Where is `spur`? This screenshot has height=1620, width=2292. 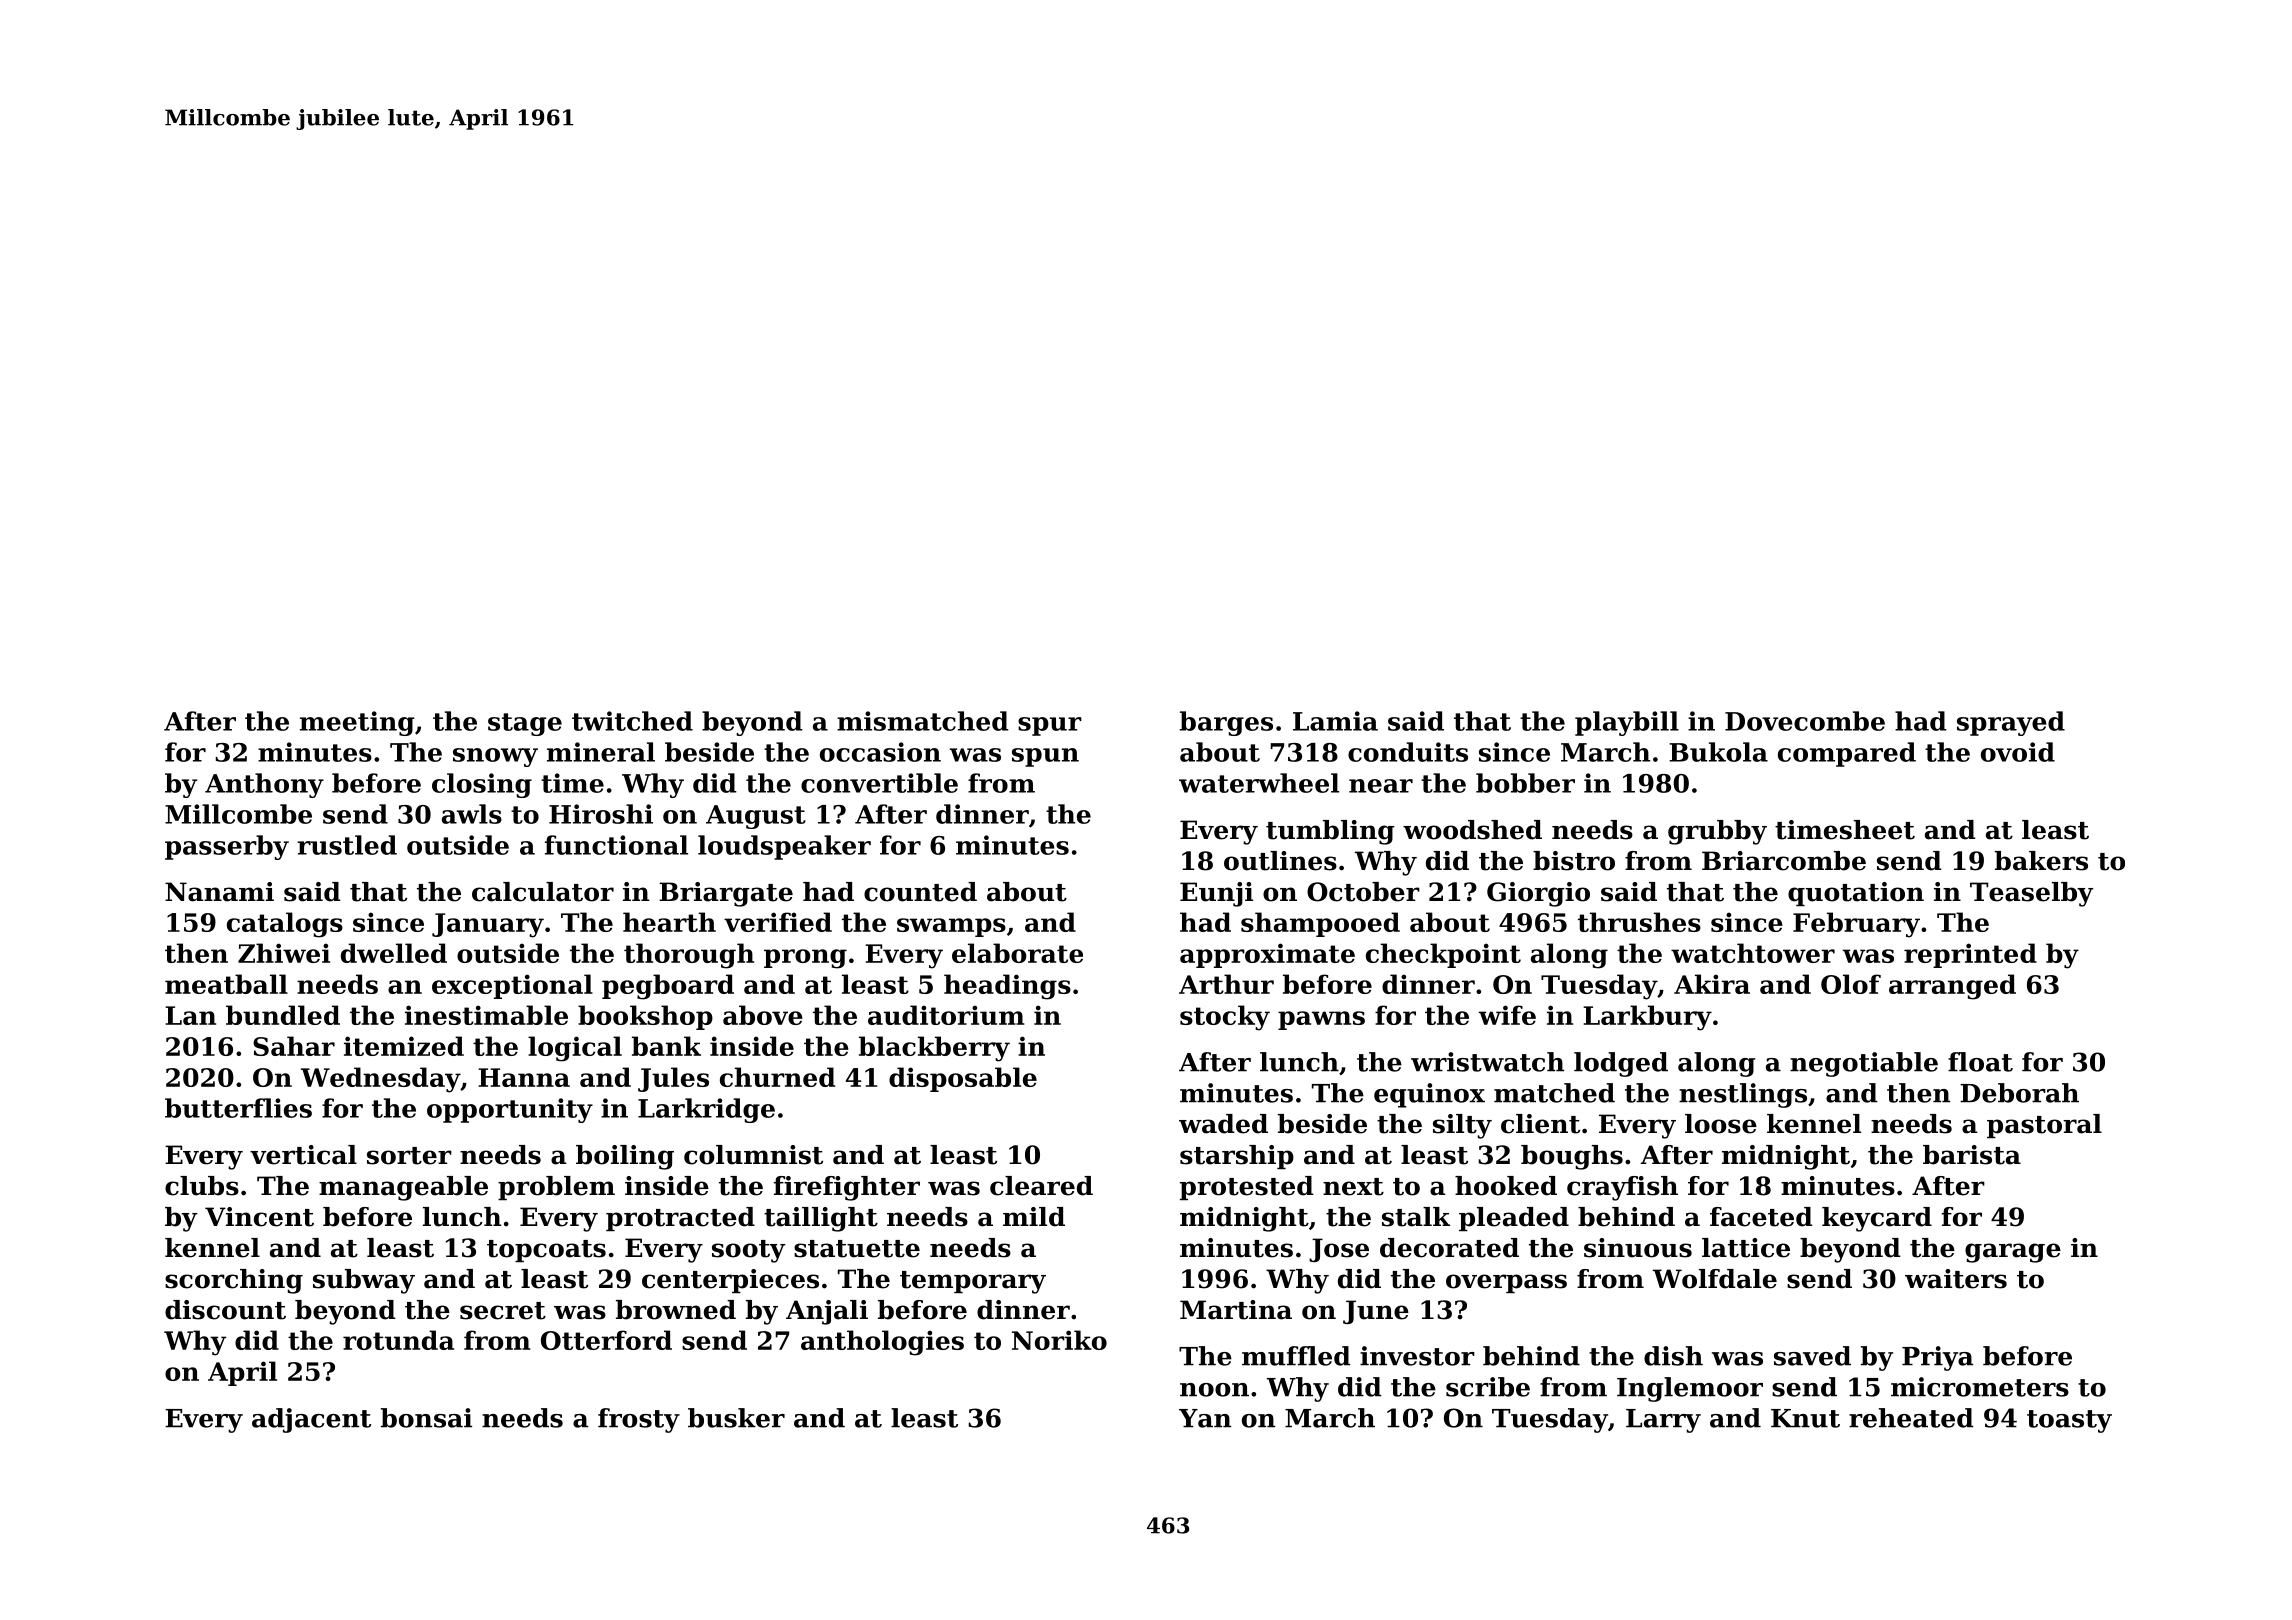
spur is located at coordinates (1050, 726).
